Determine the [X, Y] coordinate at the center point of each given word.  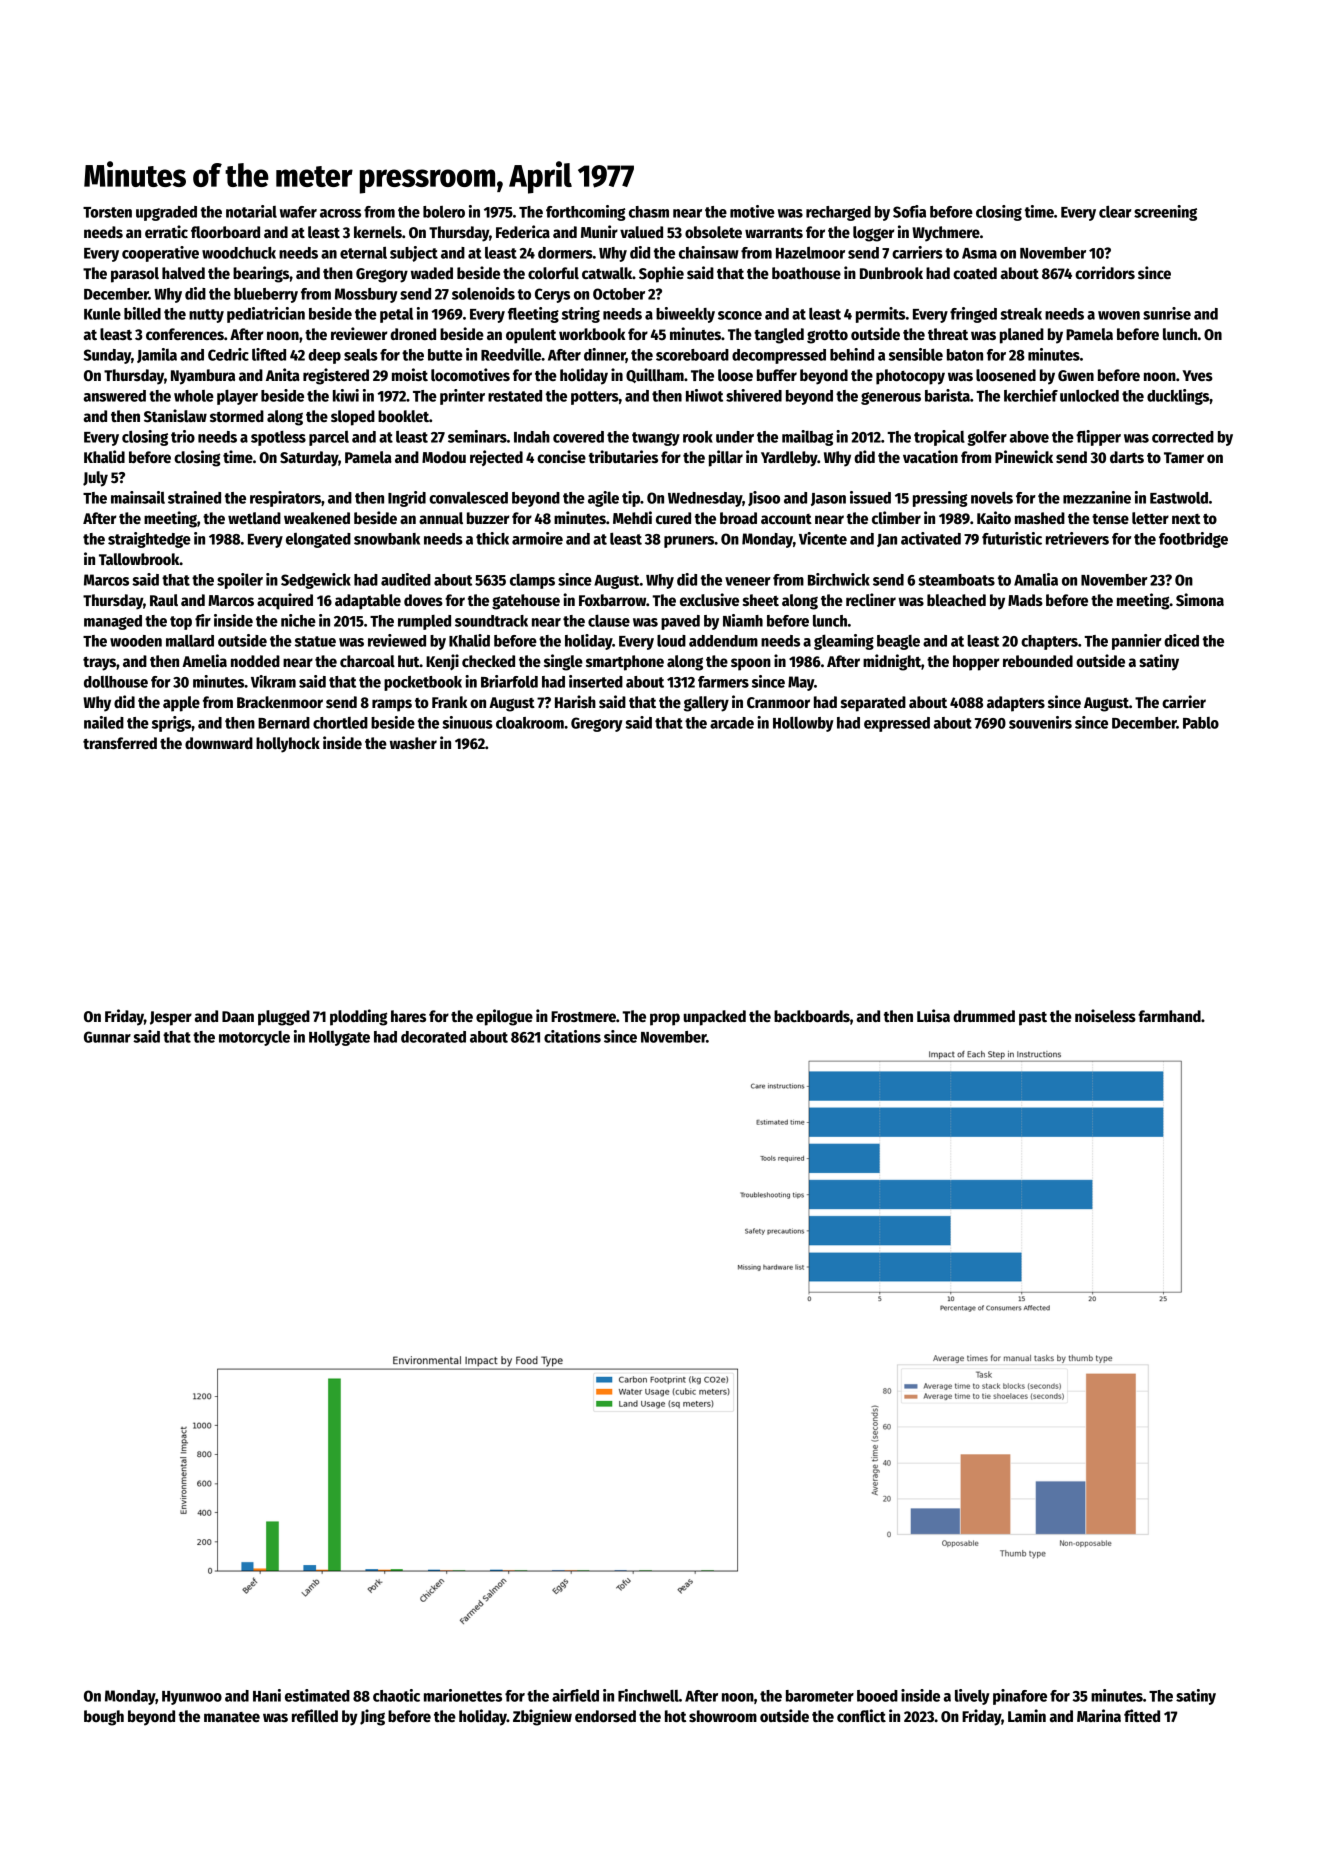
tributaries [623, 456]
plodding [359, 1017]
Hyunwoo [192, 1698]
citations [572, 1036]
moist [410, 374]
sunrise [1167, 313]
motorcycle [254, 1038]
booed [877, 1696]
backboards [812, 1016]
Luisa [933, 1015]
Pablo [1201, 723]
